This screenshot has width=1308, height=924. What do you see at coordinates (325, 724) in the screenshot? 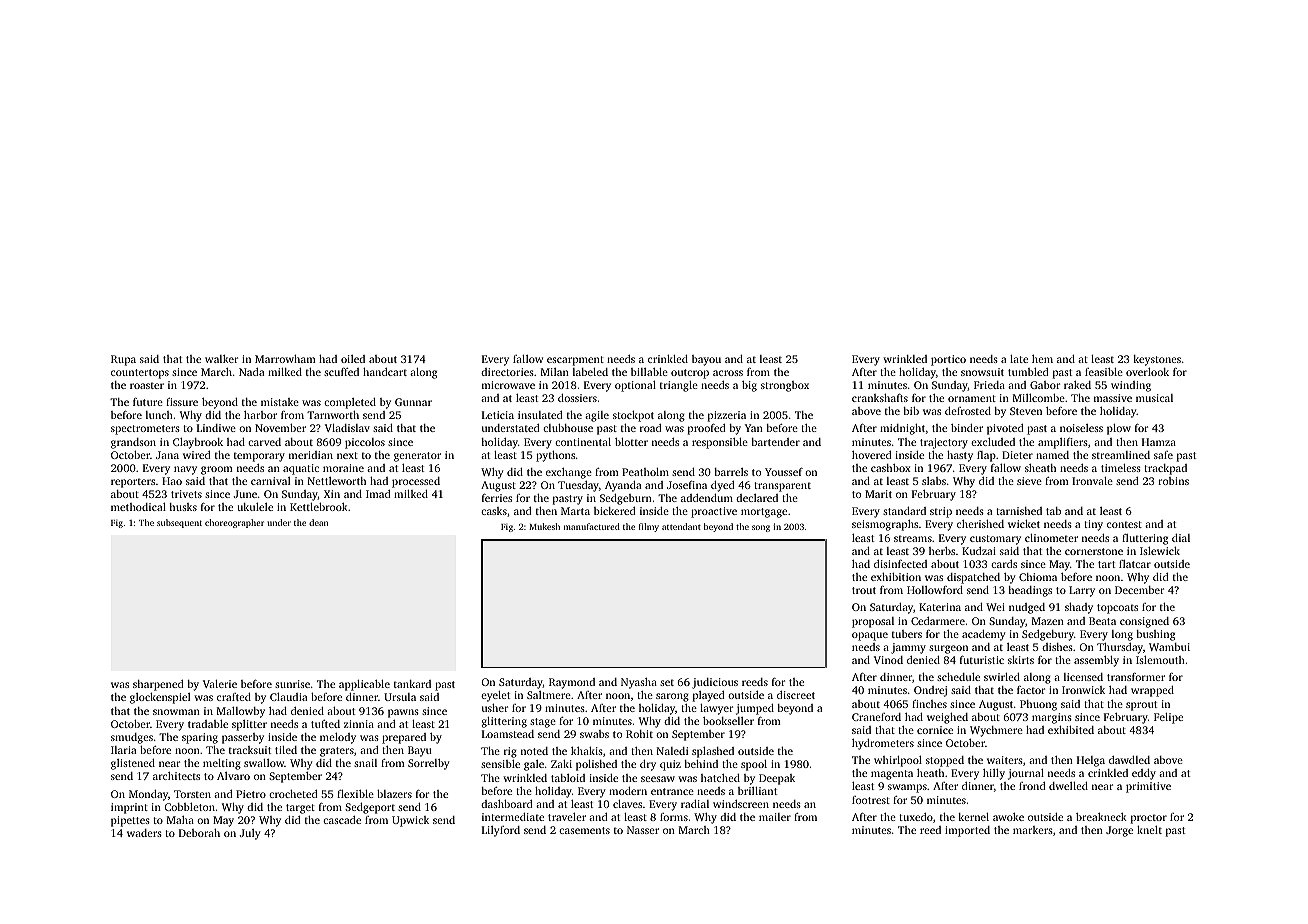
I see `tufted` at bounding box center [325, 724].
